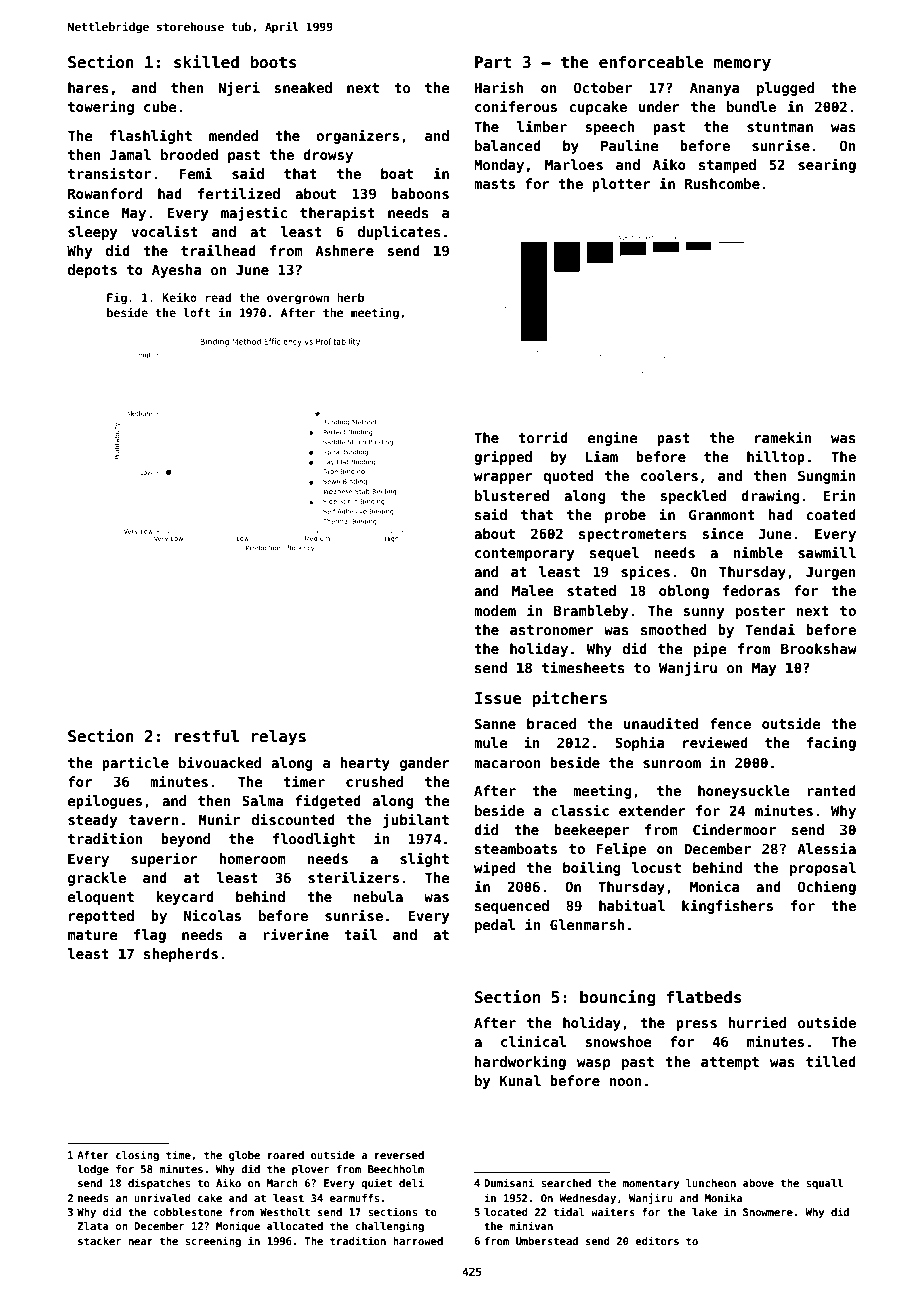 This screenshot has width=924, height=1308. Describe the element at coordinates (819, 648) in the screenshot. I see `Brookshaw` at that location.
